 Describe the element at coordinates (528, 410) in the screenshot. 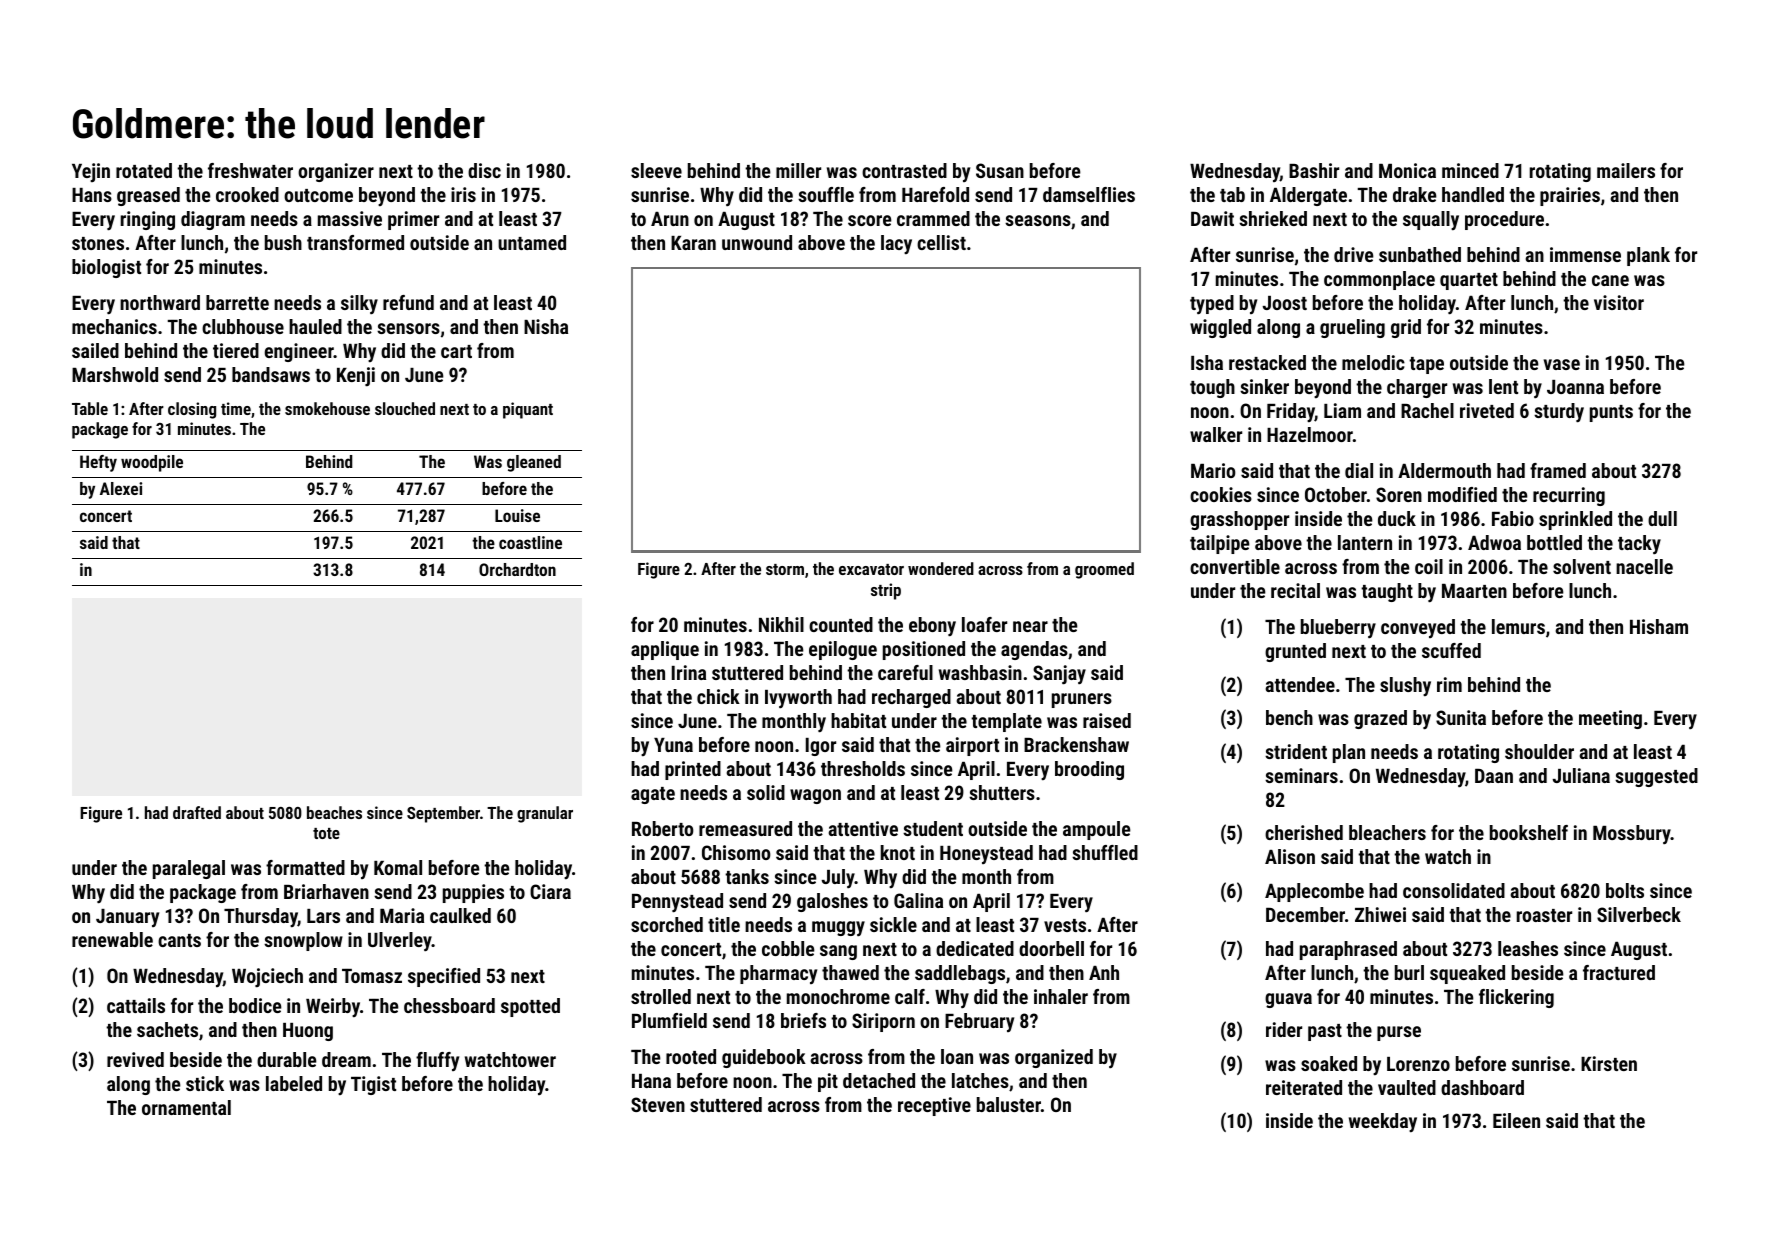

I see `piquant` at that location.
